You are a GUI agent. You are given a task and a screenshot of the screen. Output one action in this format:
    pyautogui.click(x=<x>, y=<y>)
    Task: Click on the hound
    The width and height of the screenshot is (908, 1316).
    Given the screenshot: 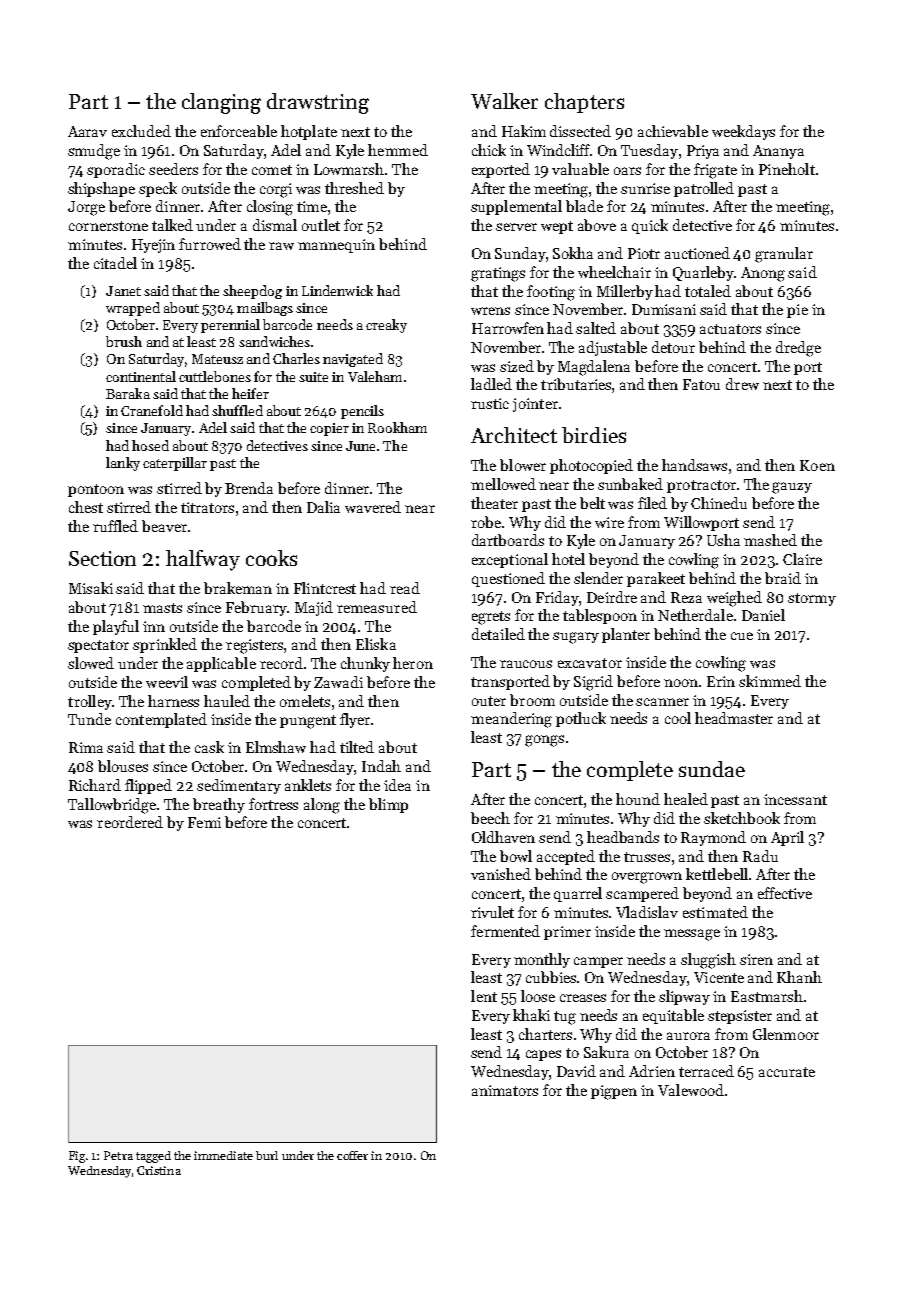 What is the action you would take?
    pyautogui.click(x=638, y=799)
